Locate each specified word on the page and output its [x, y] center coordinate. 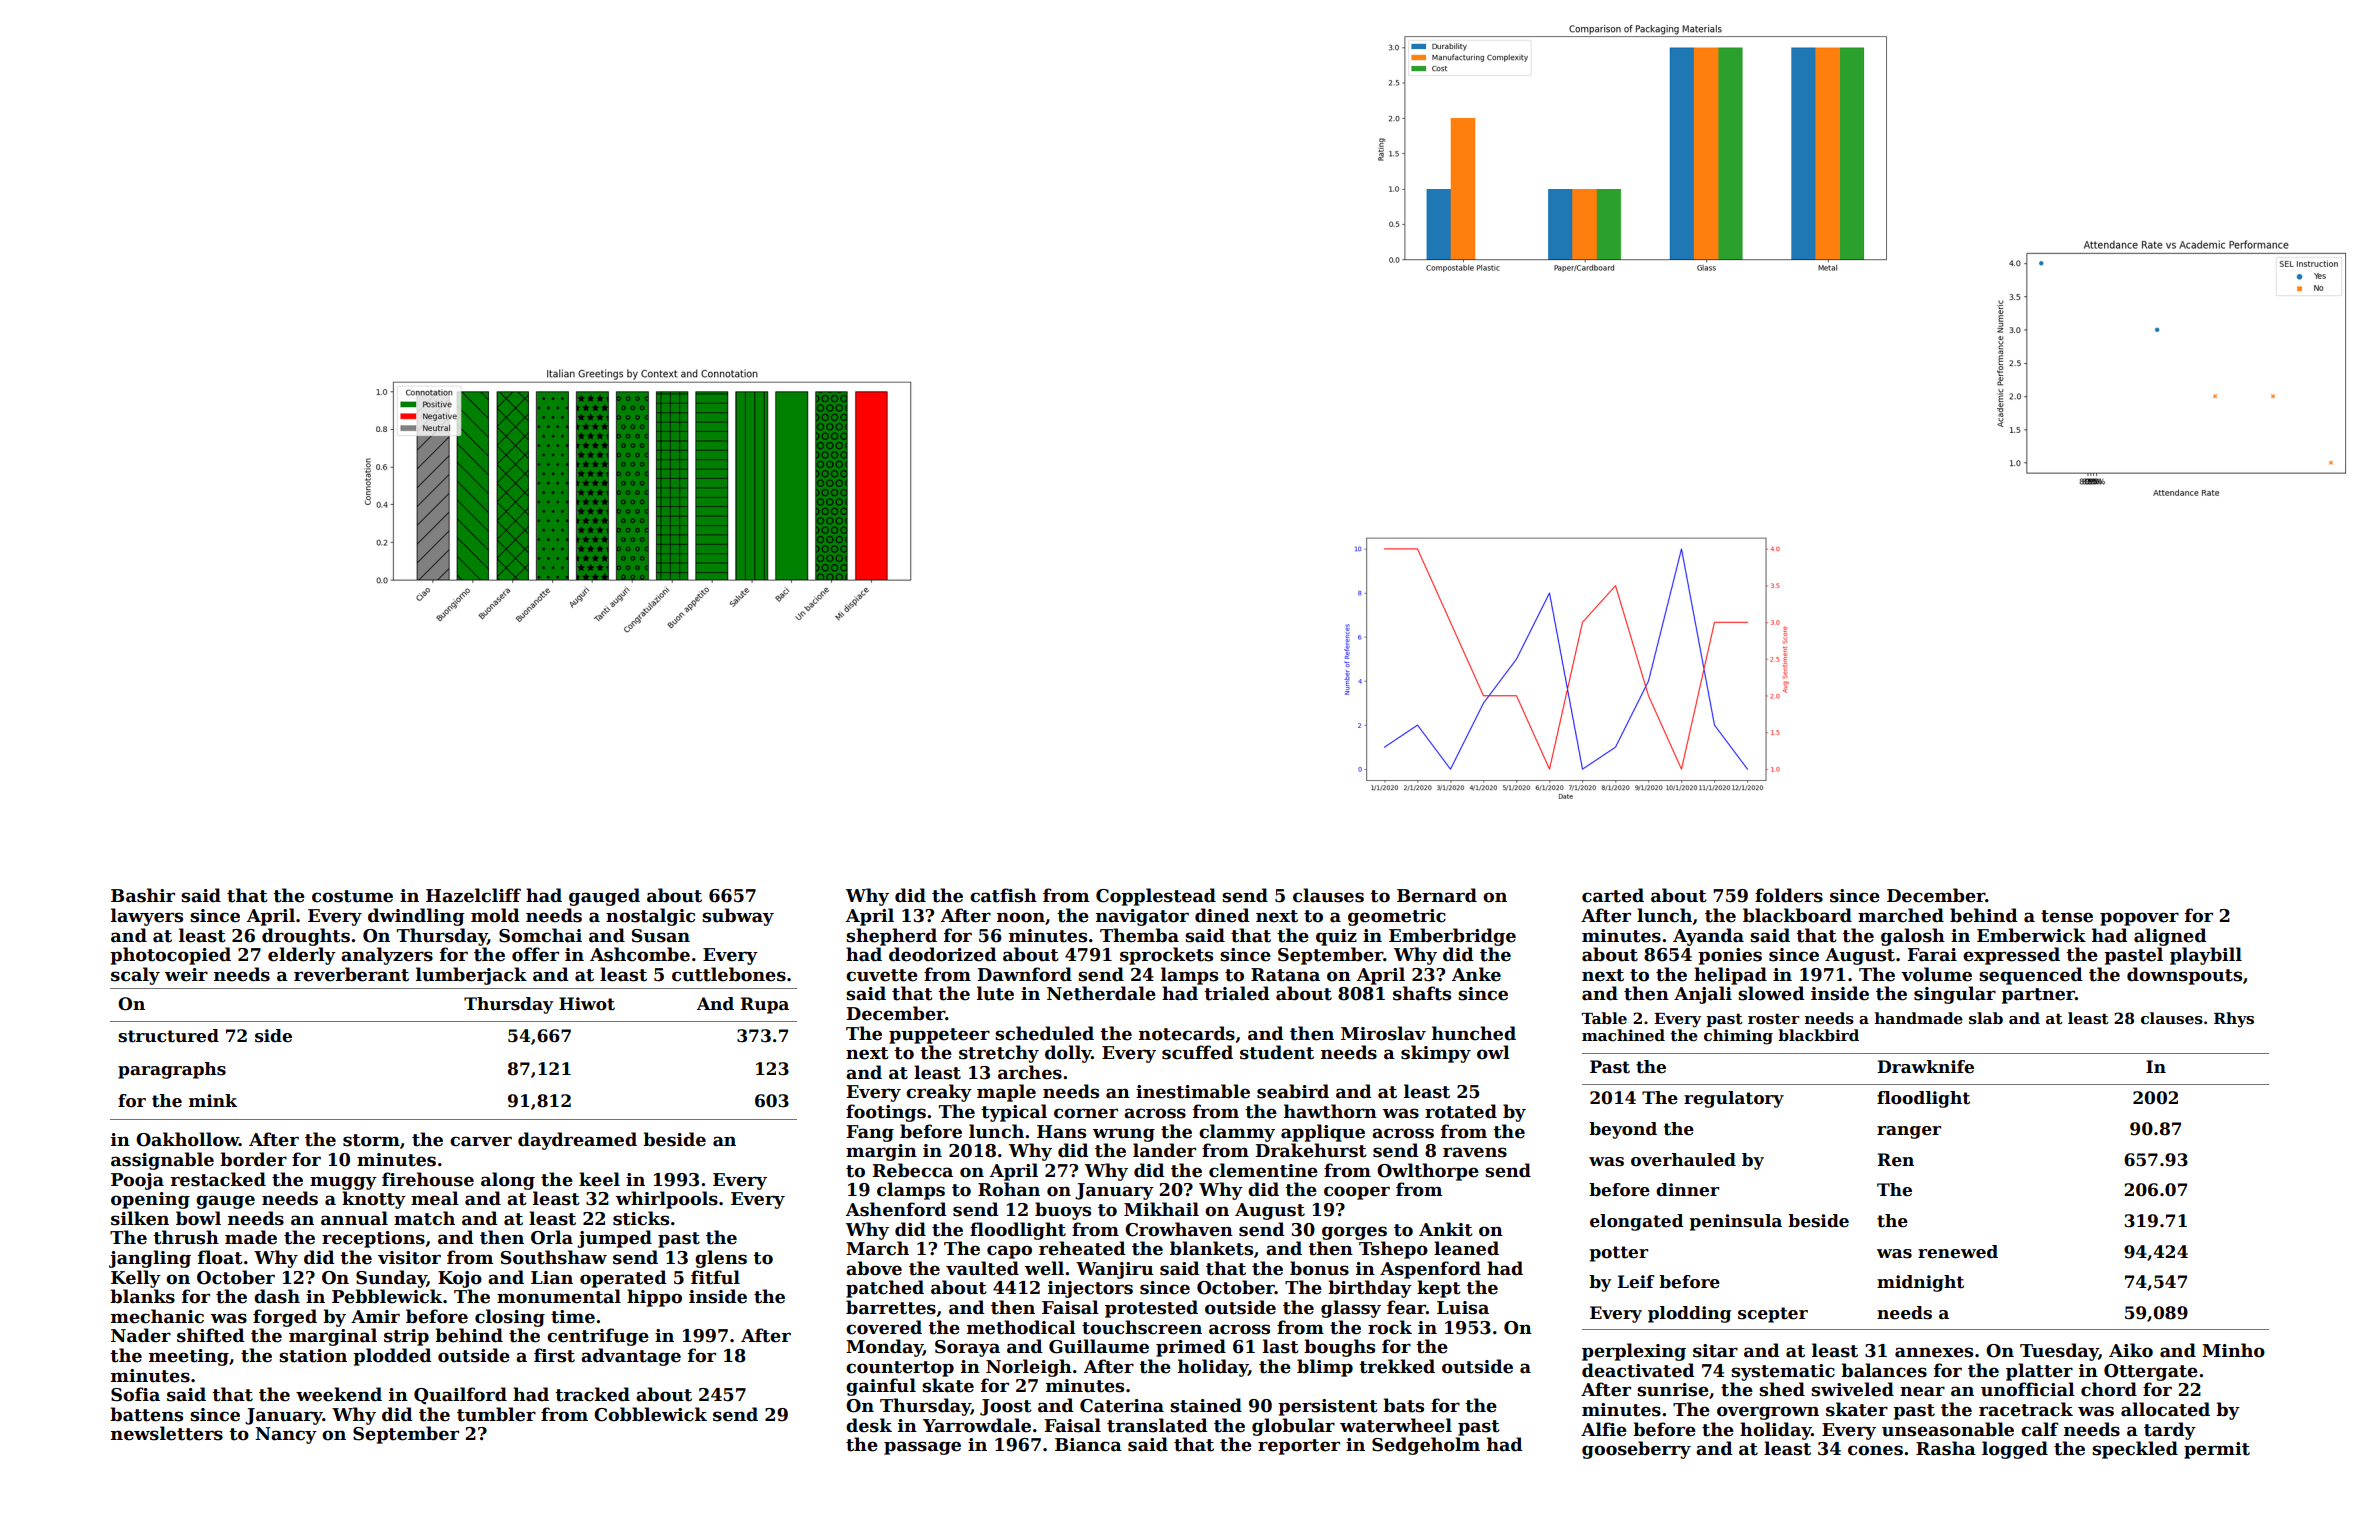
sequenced [2031, 976]
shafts [1422, 993]
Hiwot [587, 1004]
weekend [339, 1394]
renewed [1958, 1252]
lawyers [147, 917]
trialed [1237, 993]
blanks [142, 1296]
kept [1439, 1289]
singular [1955, 995]
